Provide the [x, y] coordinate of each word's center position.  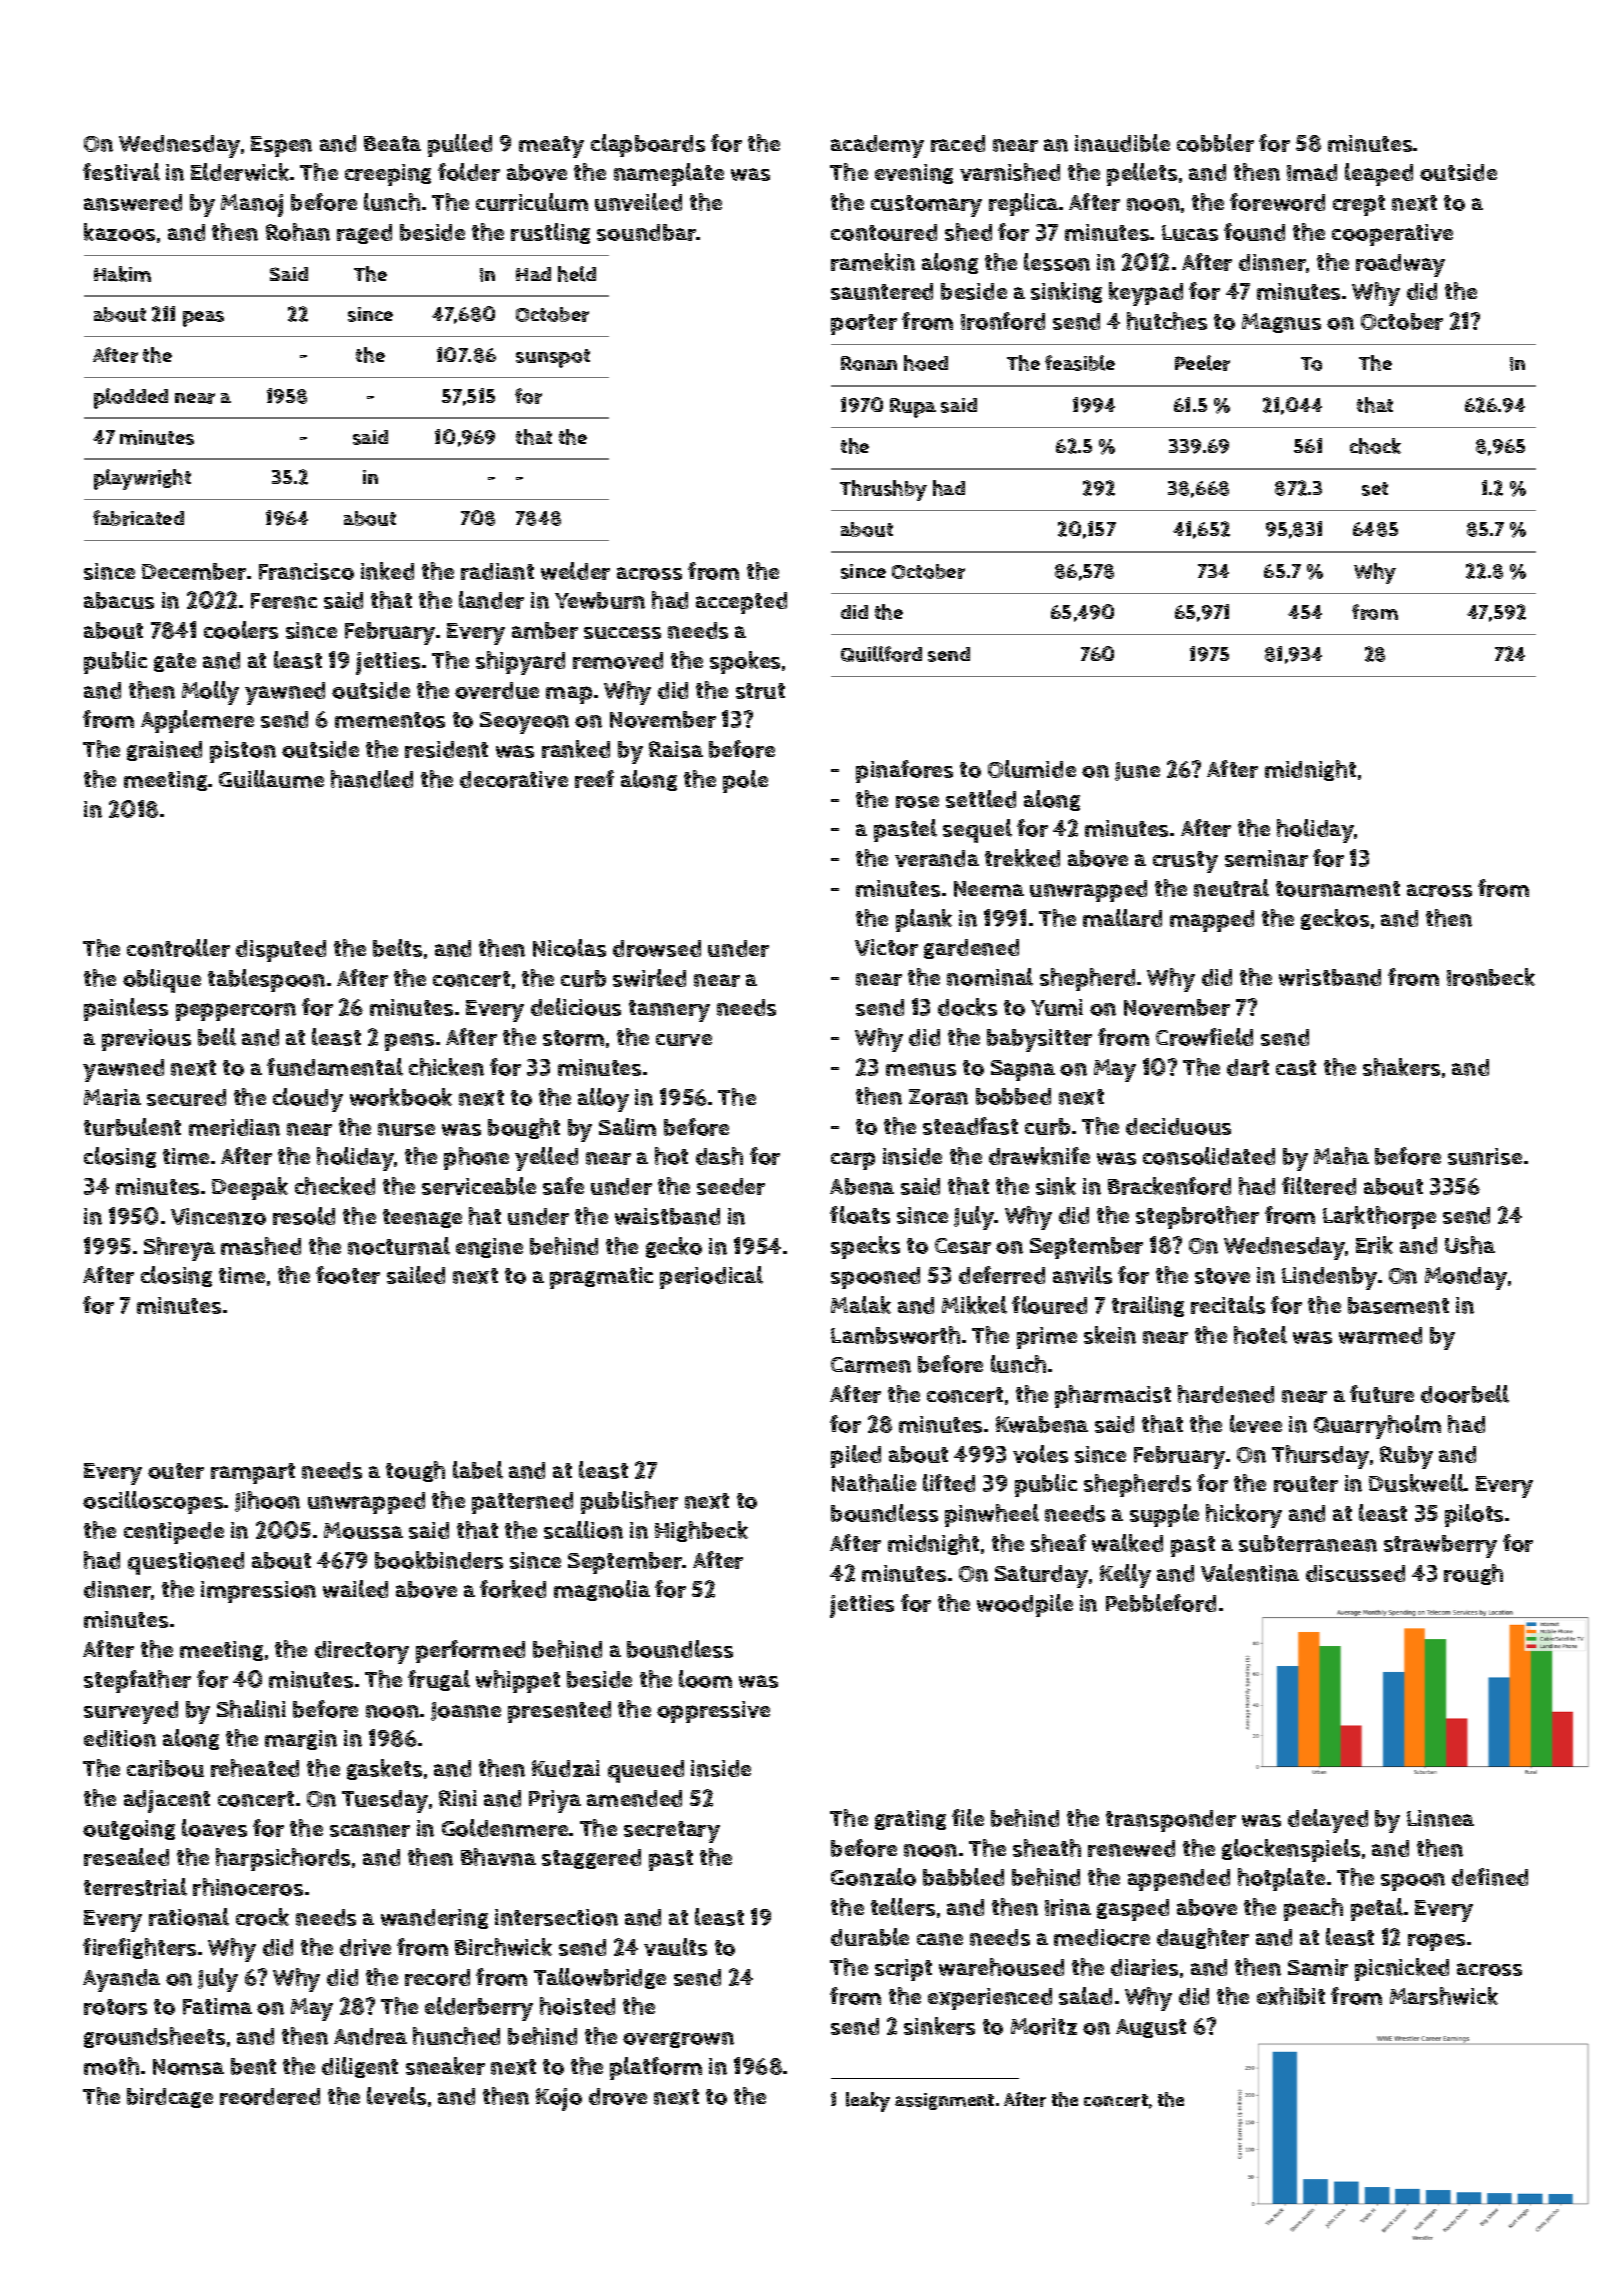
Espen [281, 146]
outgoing [129, 1830]
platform [656, 2068]
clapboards [648, 145]
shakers [1401, 1067]
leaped [1379, 174]
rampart [253, 1473]
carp [853, 1161]
